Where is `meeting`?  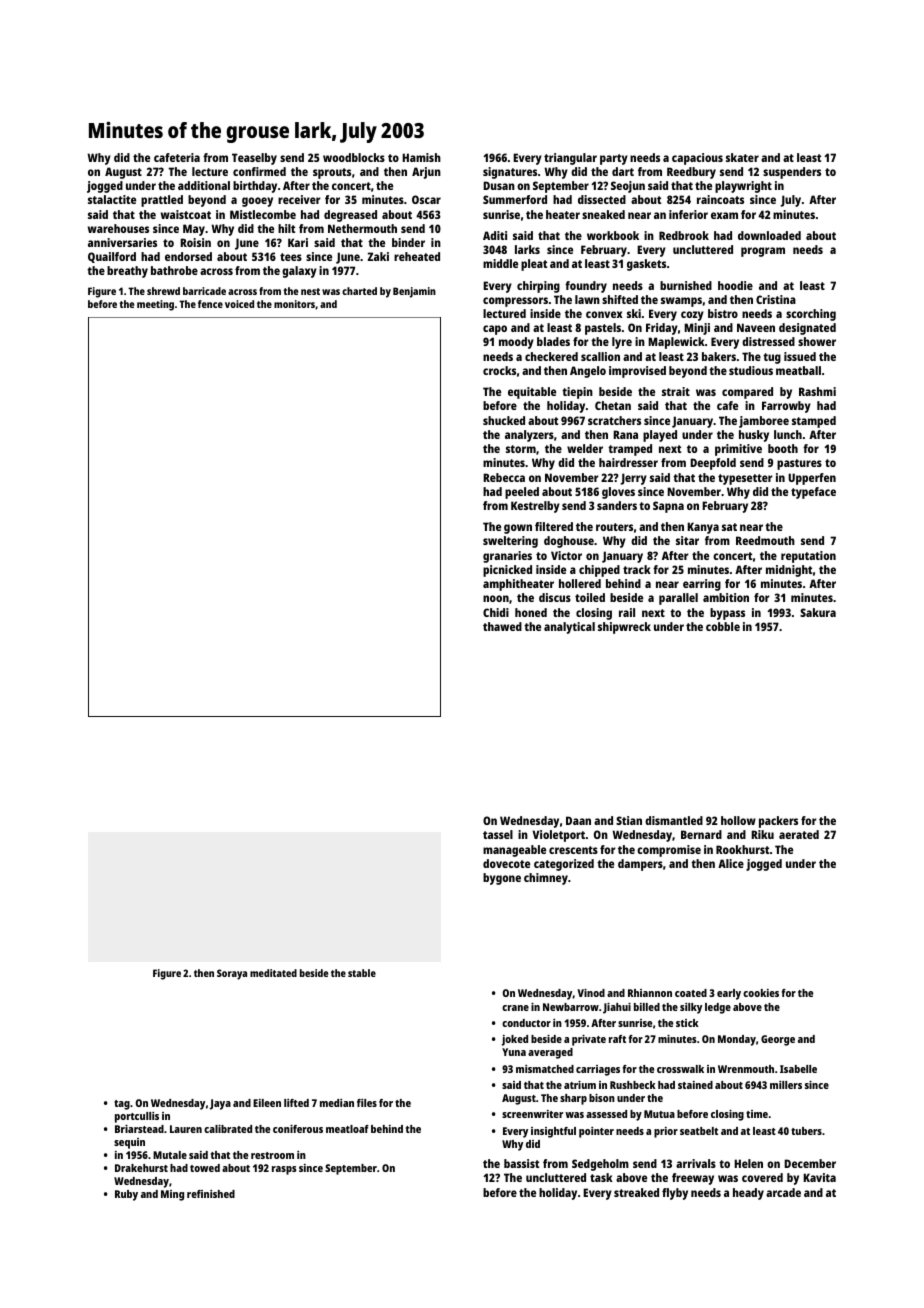 meeting is located at coordinates (155, 305).
